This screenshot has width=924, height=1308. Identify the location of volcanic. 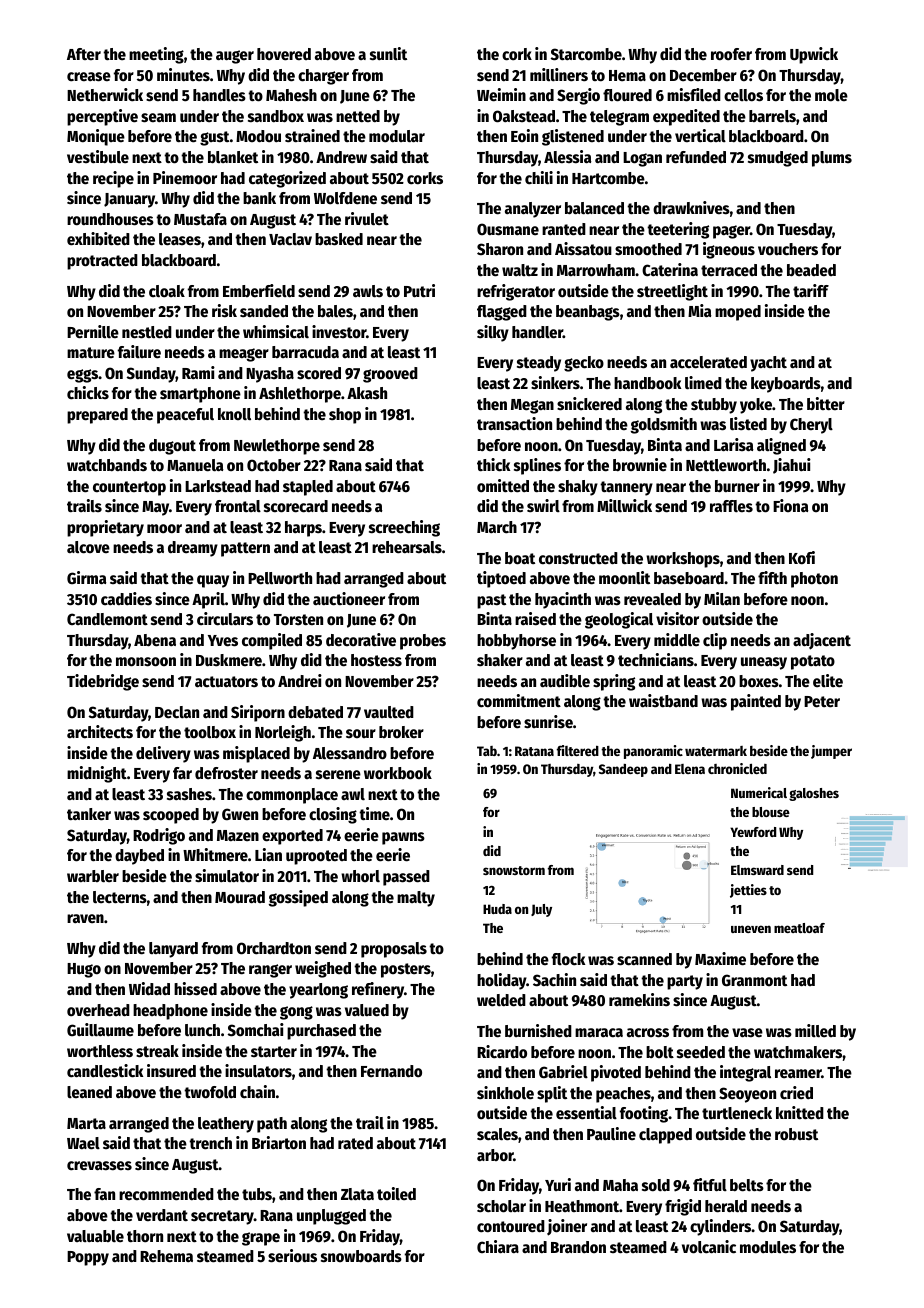
(709, 1247).
